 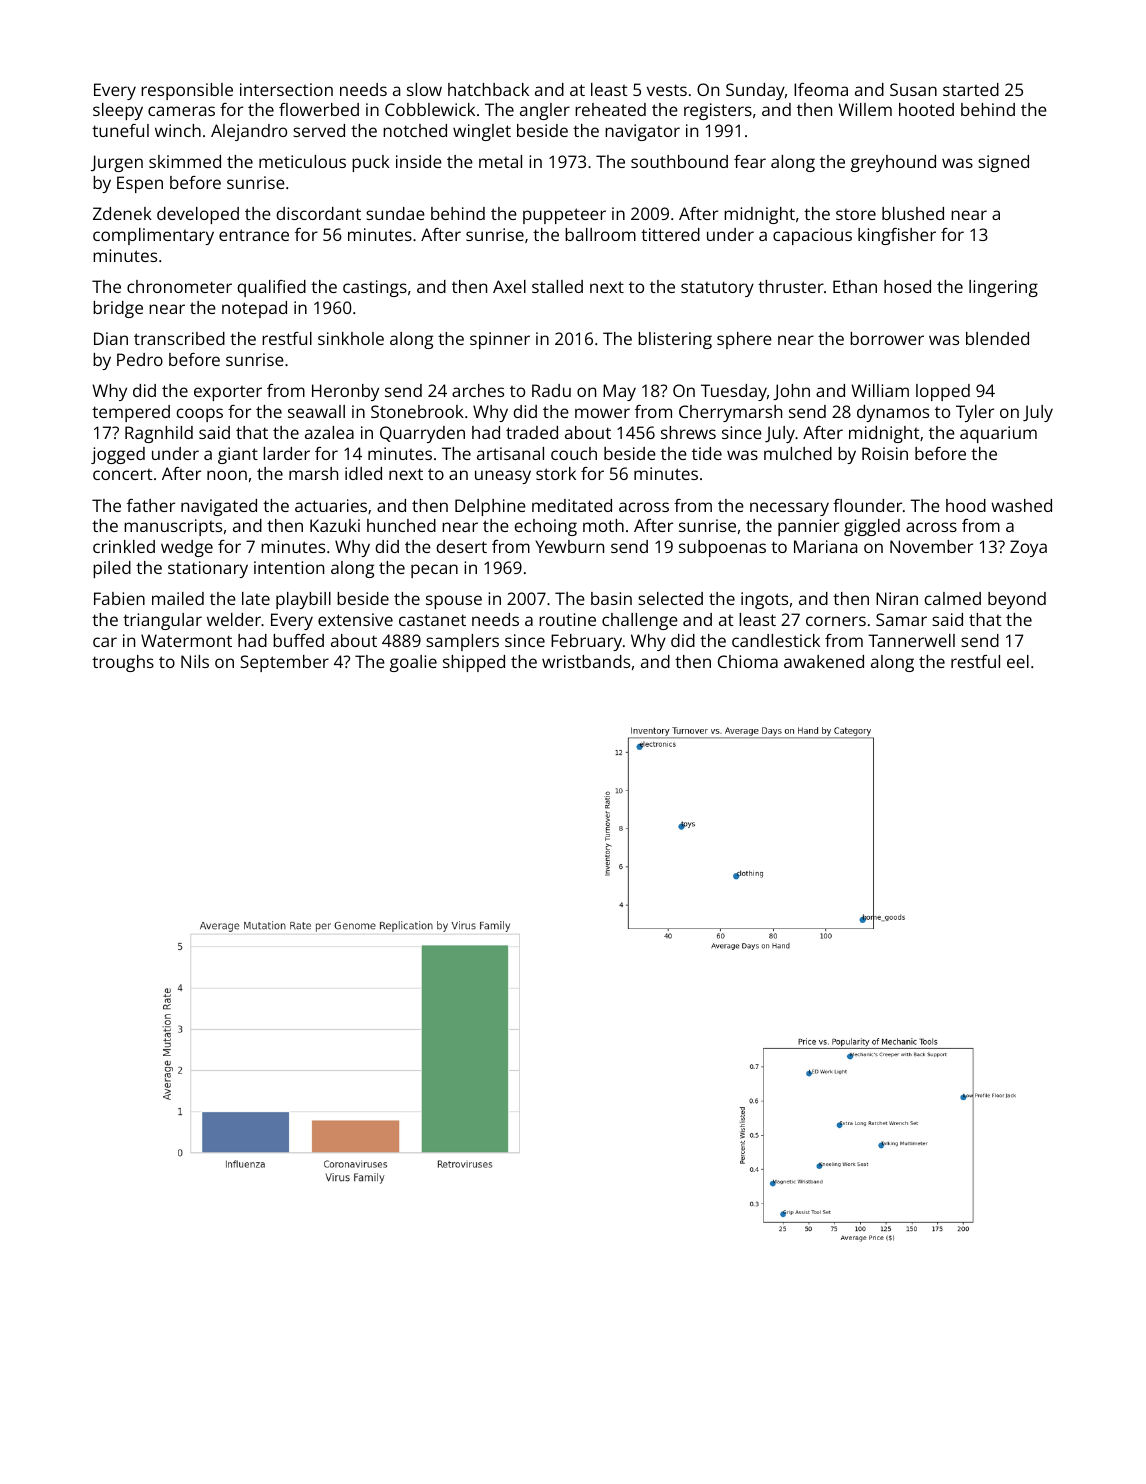 I want to click on couch, so click(x=574, y=453).
